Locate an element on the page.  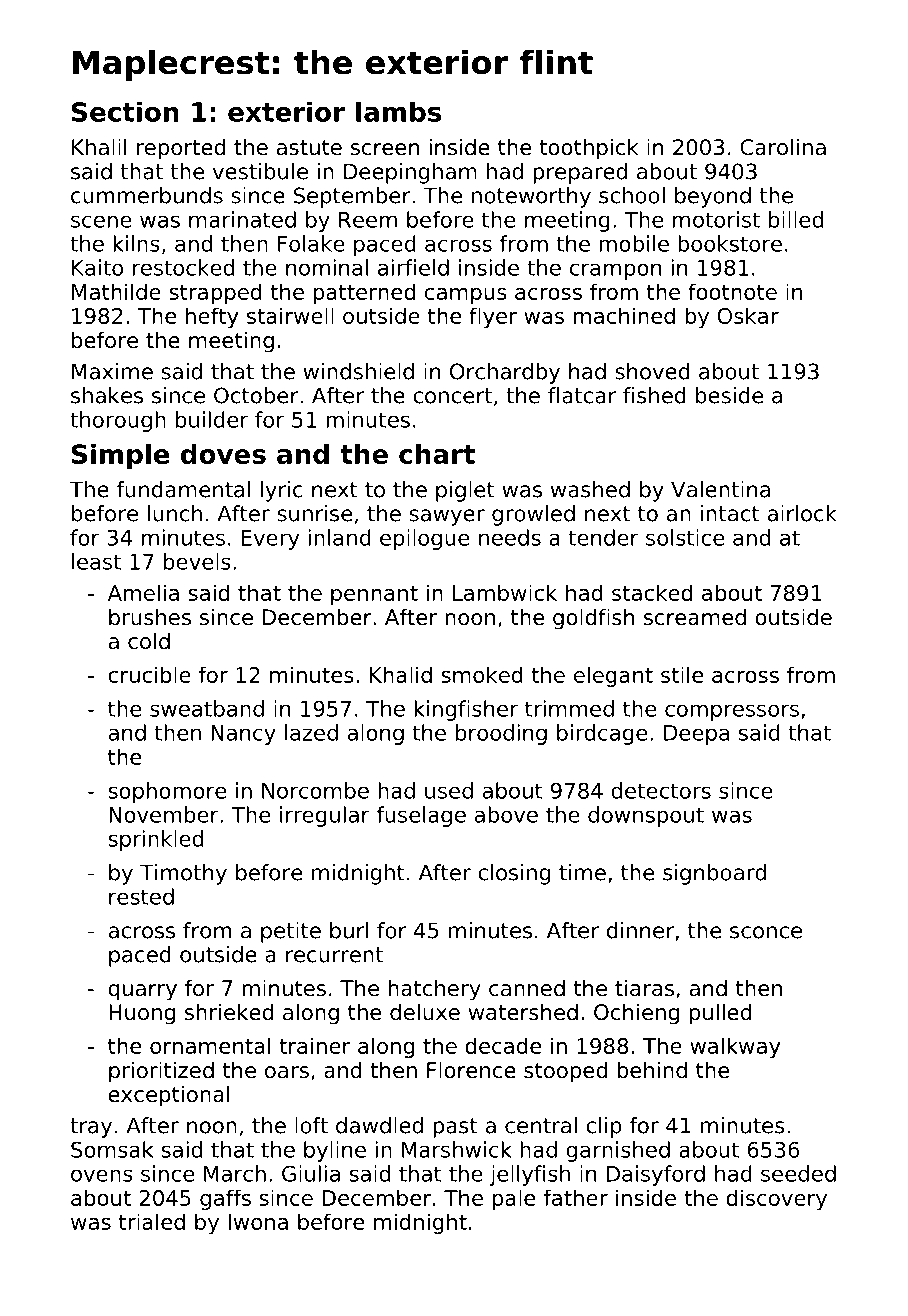
canned is located at coordinates (527, 988).
